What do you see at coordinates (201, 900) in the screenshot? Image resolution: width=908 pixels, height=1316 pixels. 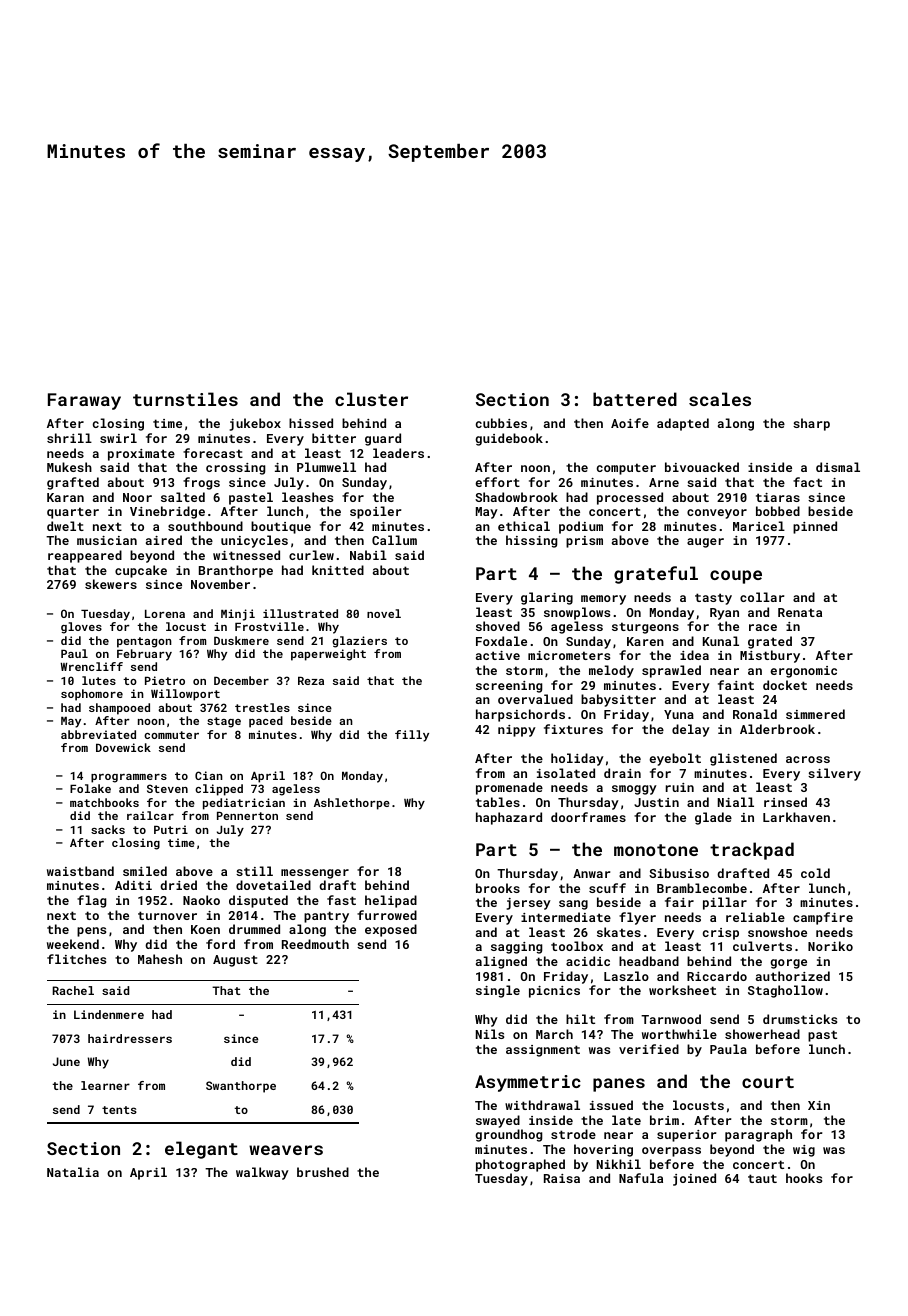 I see `Naoko` at bounding box center [201, 900].
